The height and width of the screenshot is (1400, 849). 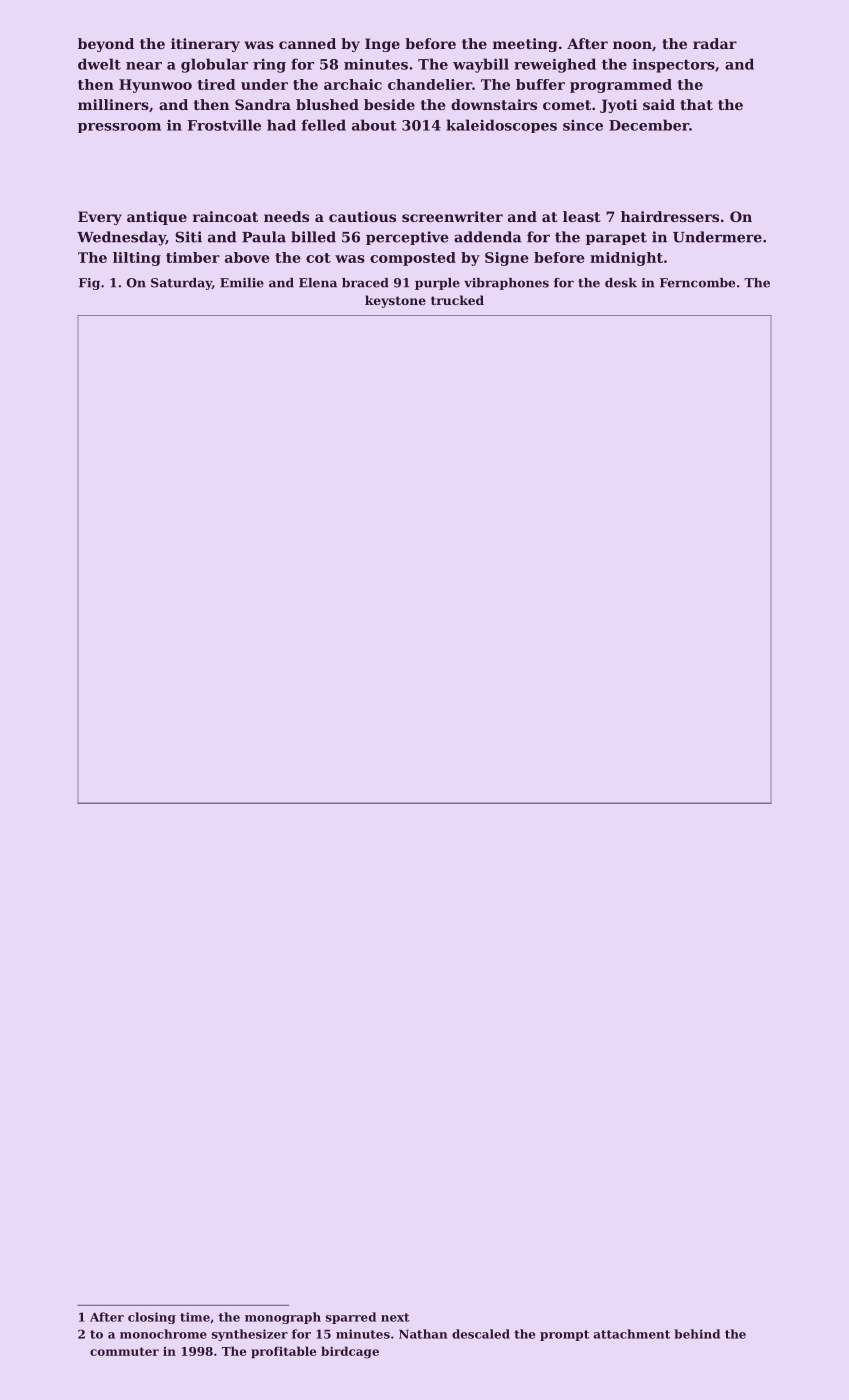 I want to click on sparred, so click(x=351, y=1318).
